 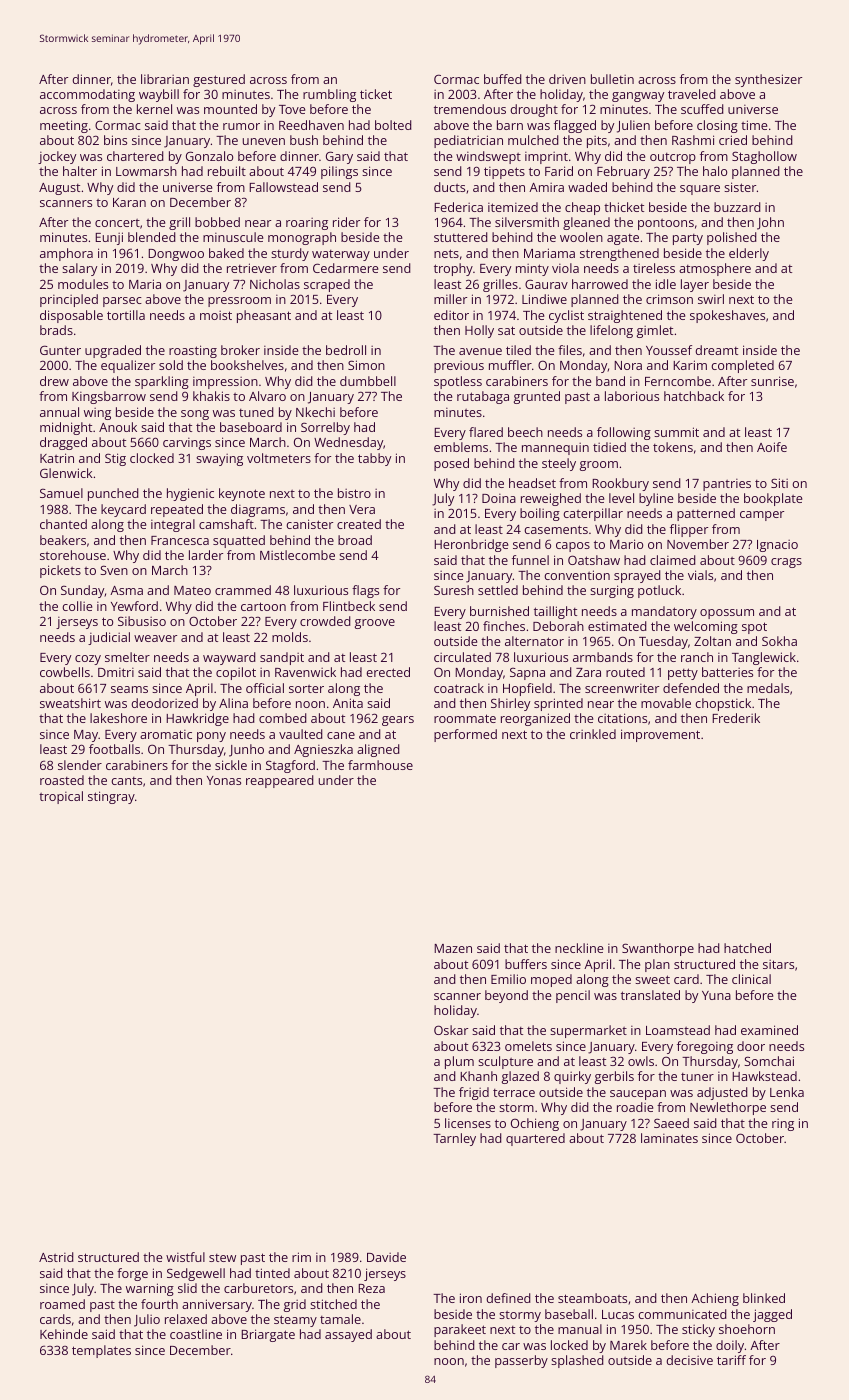 I want to click on pontoons, so click(x=666, y=224).
